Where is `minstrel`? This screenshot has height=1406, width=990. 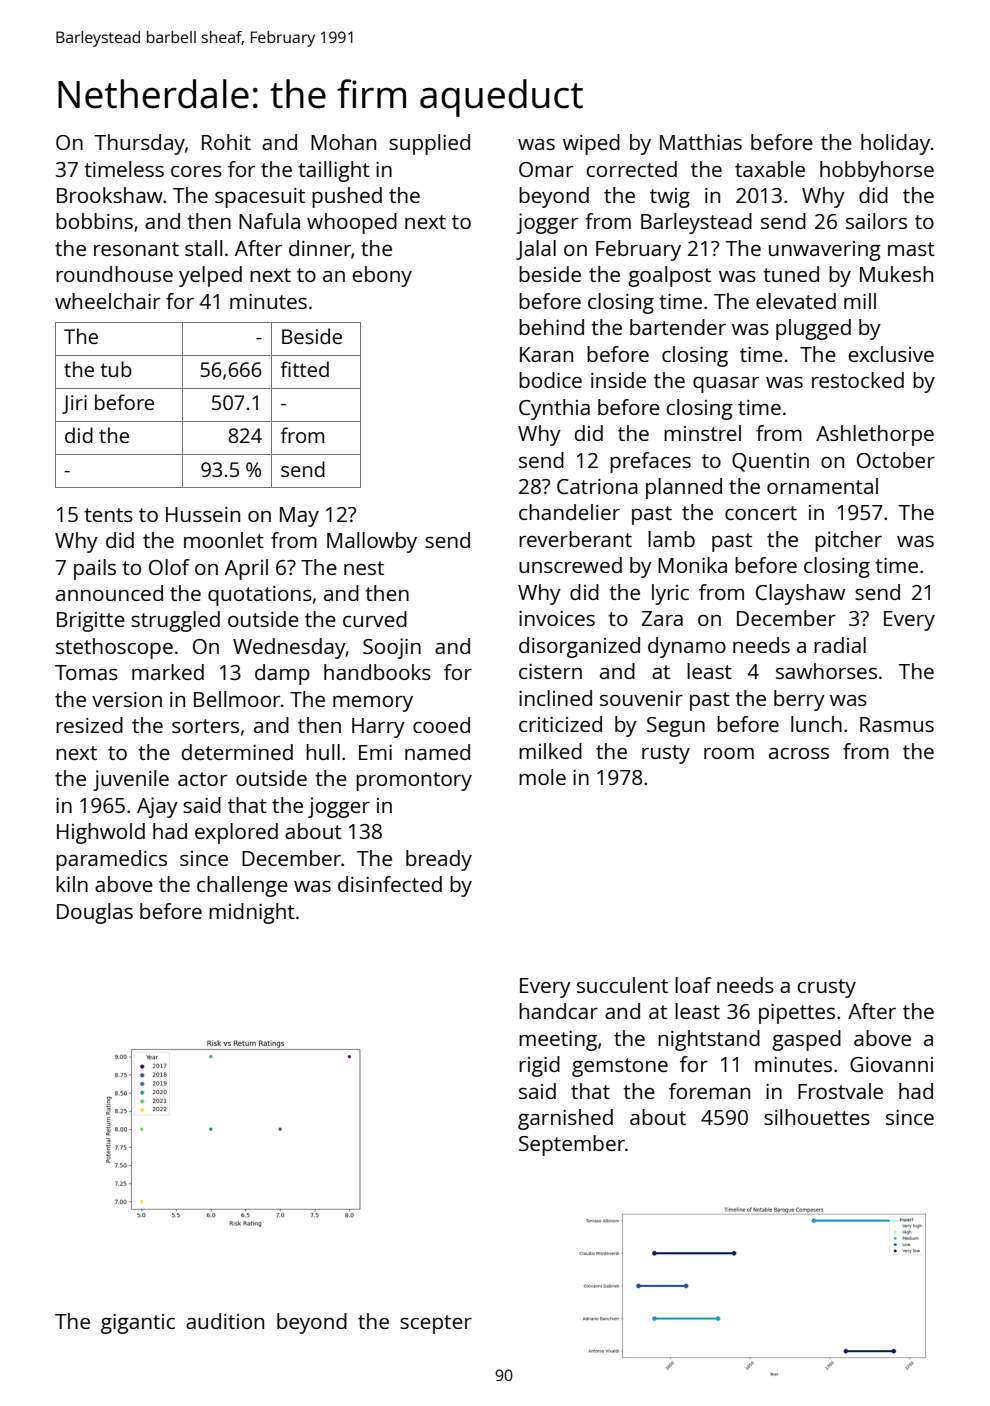 minstrel is located at coordinates (702, 433).
